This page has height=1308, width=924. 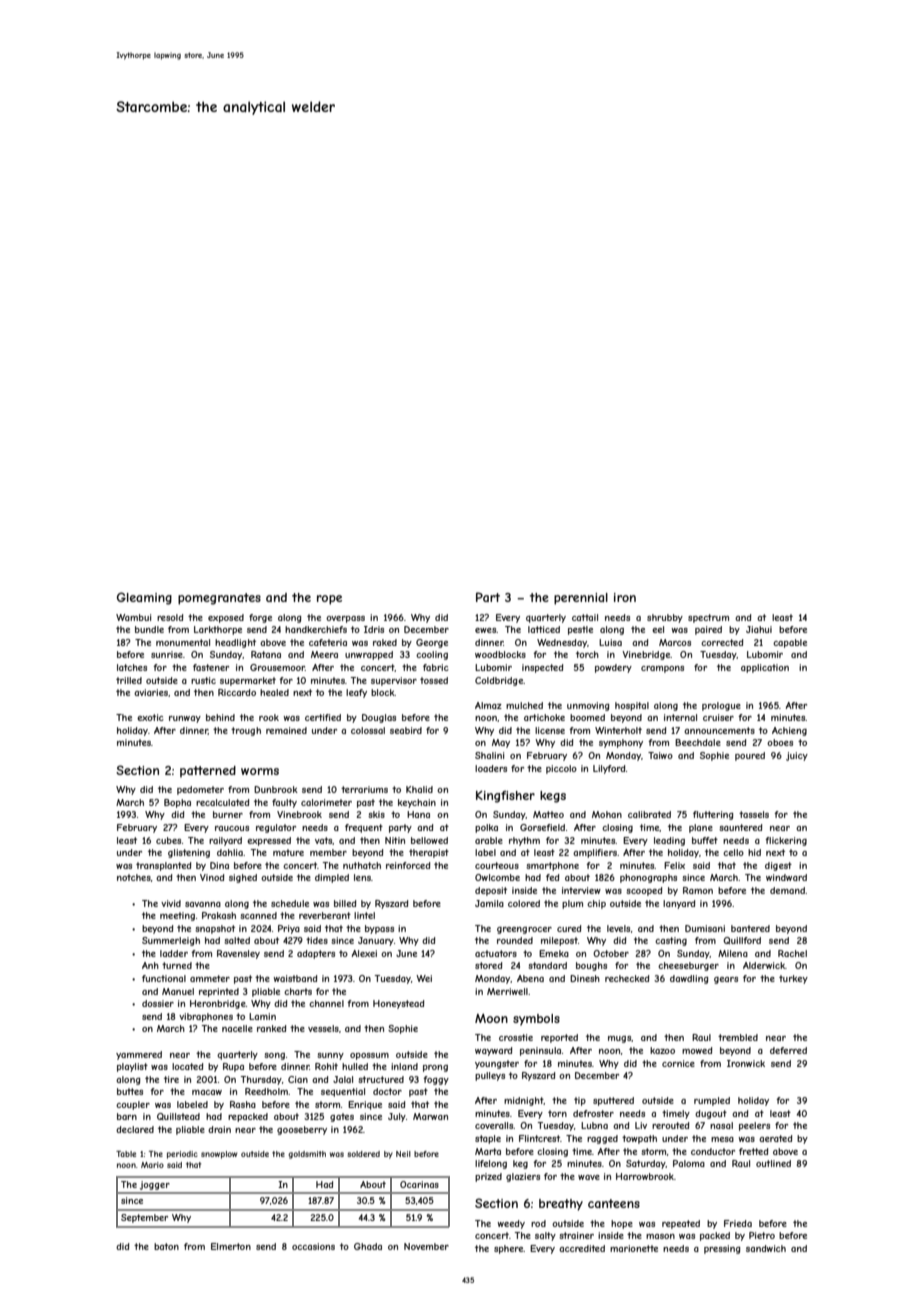 I want to click on Kingfisher, so click(x=505, y=797).
